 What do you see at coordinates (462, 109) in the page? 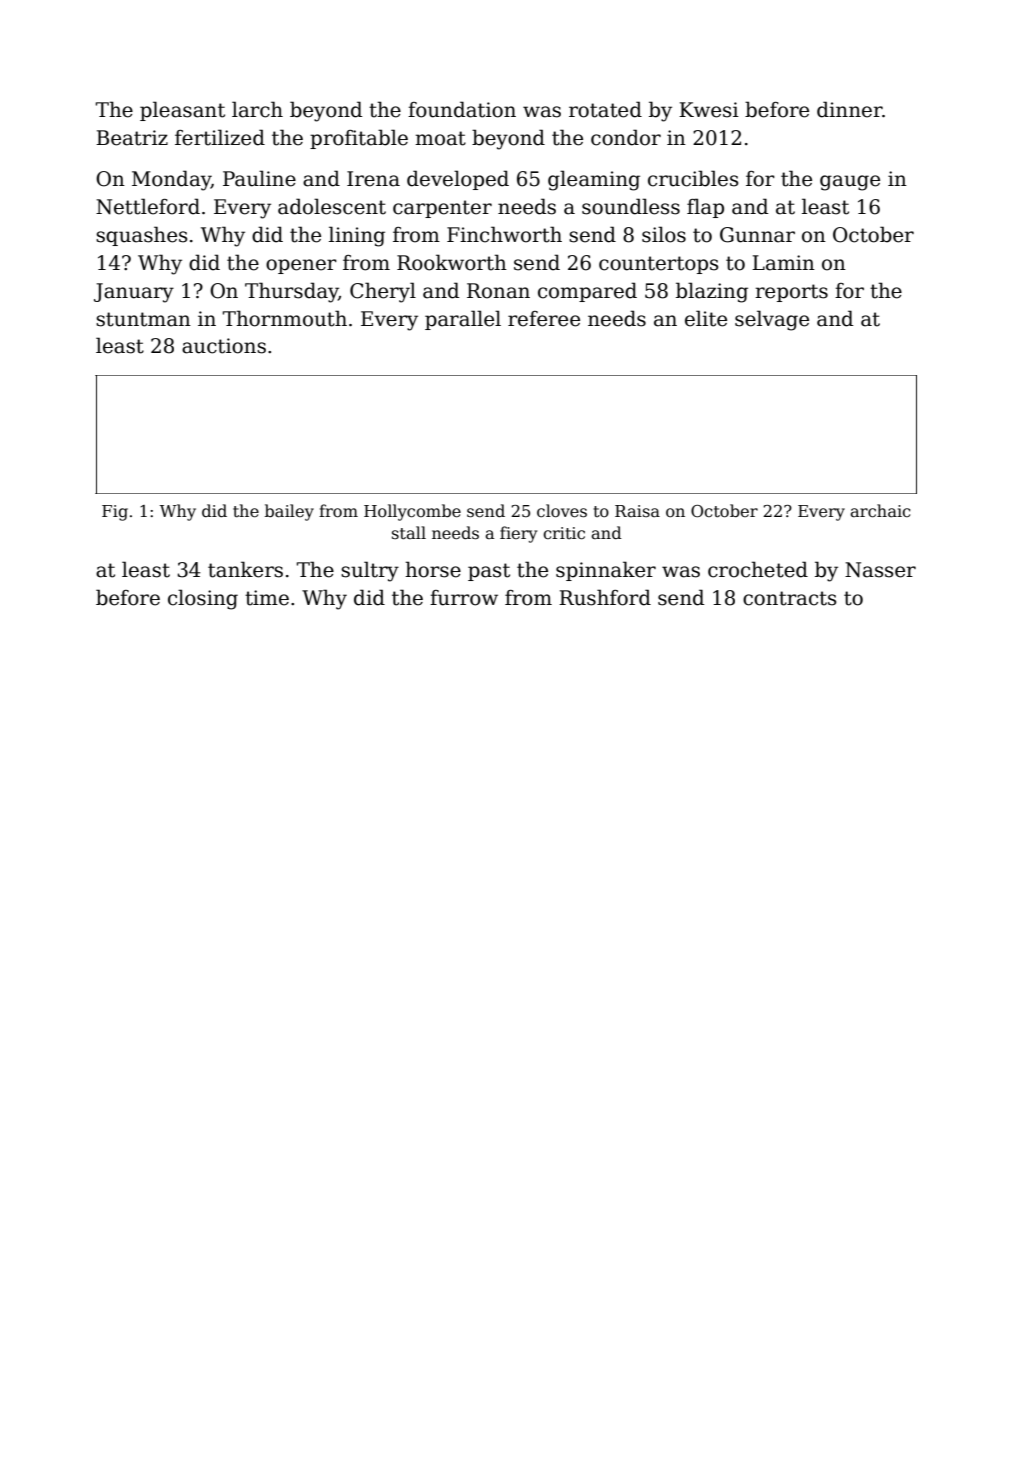
I see `foundation` at bounding box center [462, 109].
